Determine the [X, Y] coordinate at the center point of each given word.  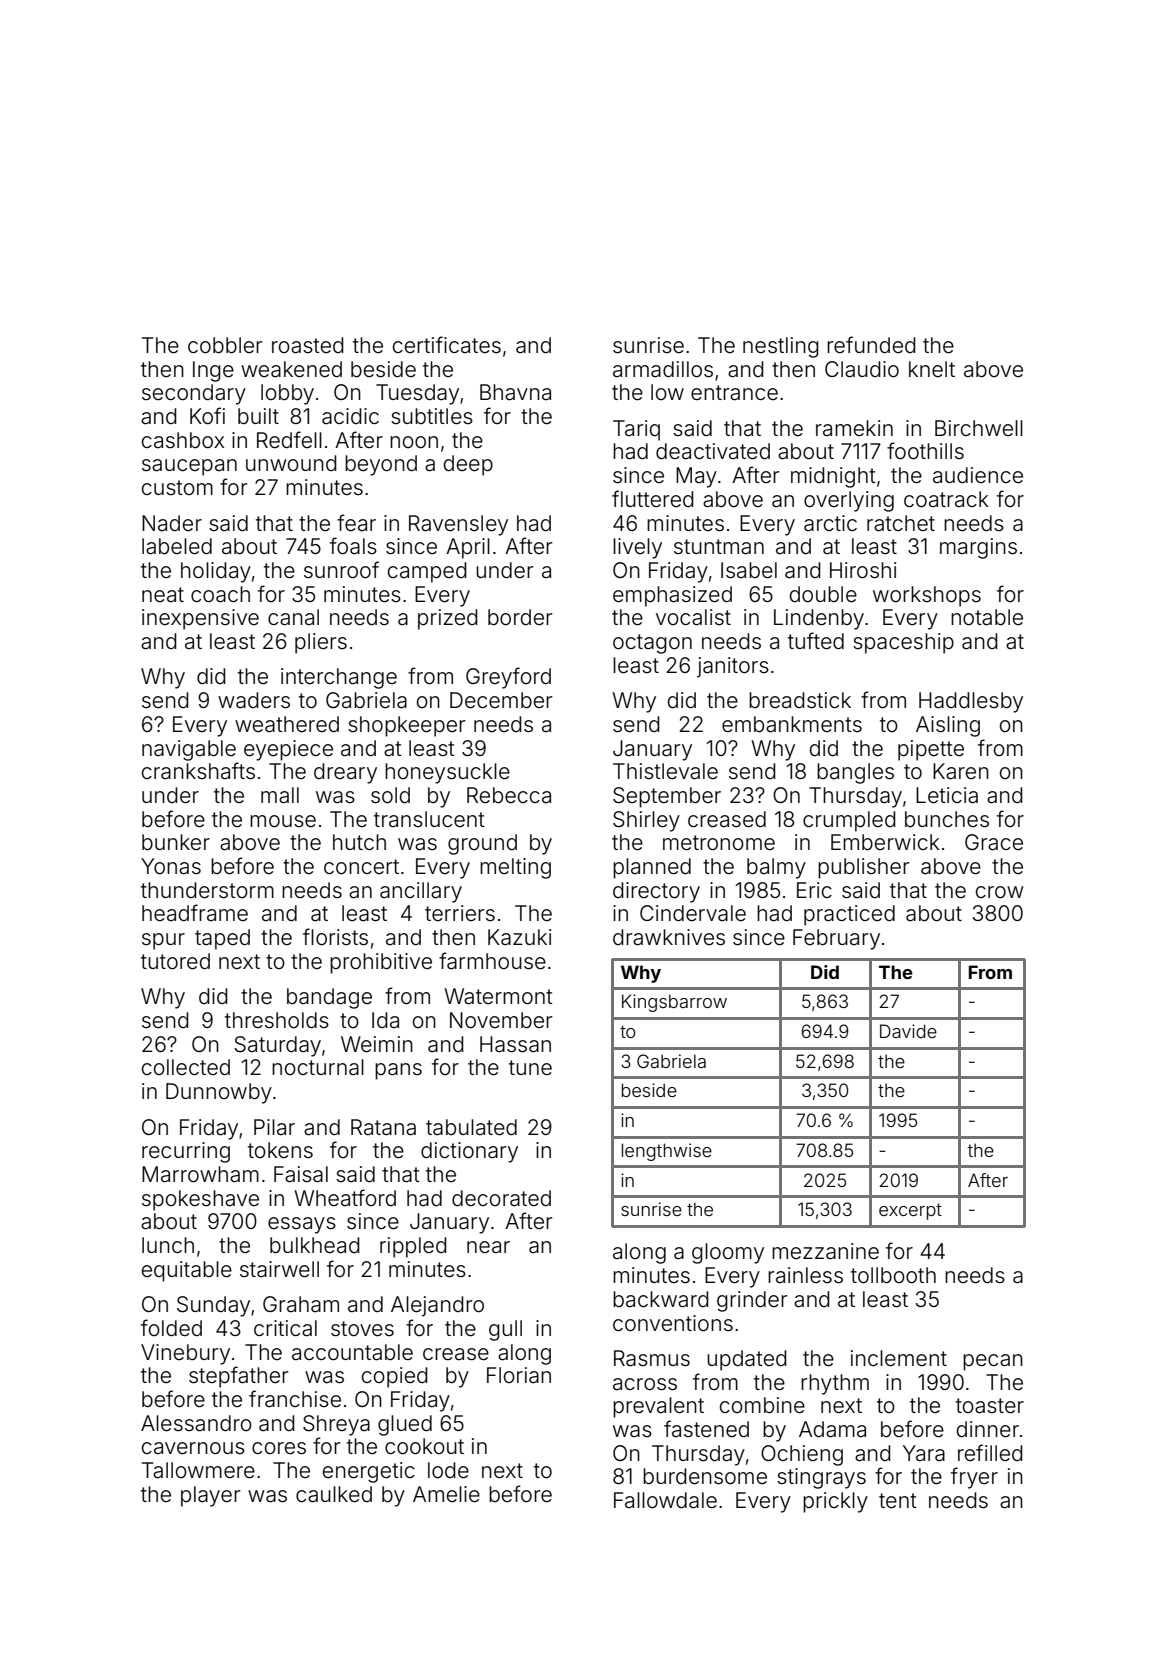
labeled [177, 546]
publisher [864, 868]
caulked [334, 1494]
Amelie [446, 1494]
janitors [733, 667]
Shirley [646, 821]
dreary [345, 773]
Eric [814, 890]
